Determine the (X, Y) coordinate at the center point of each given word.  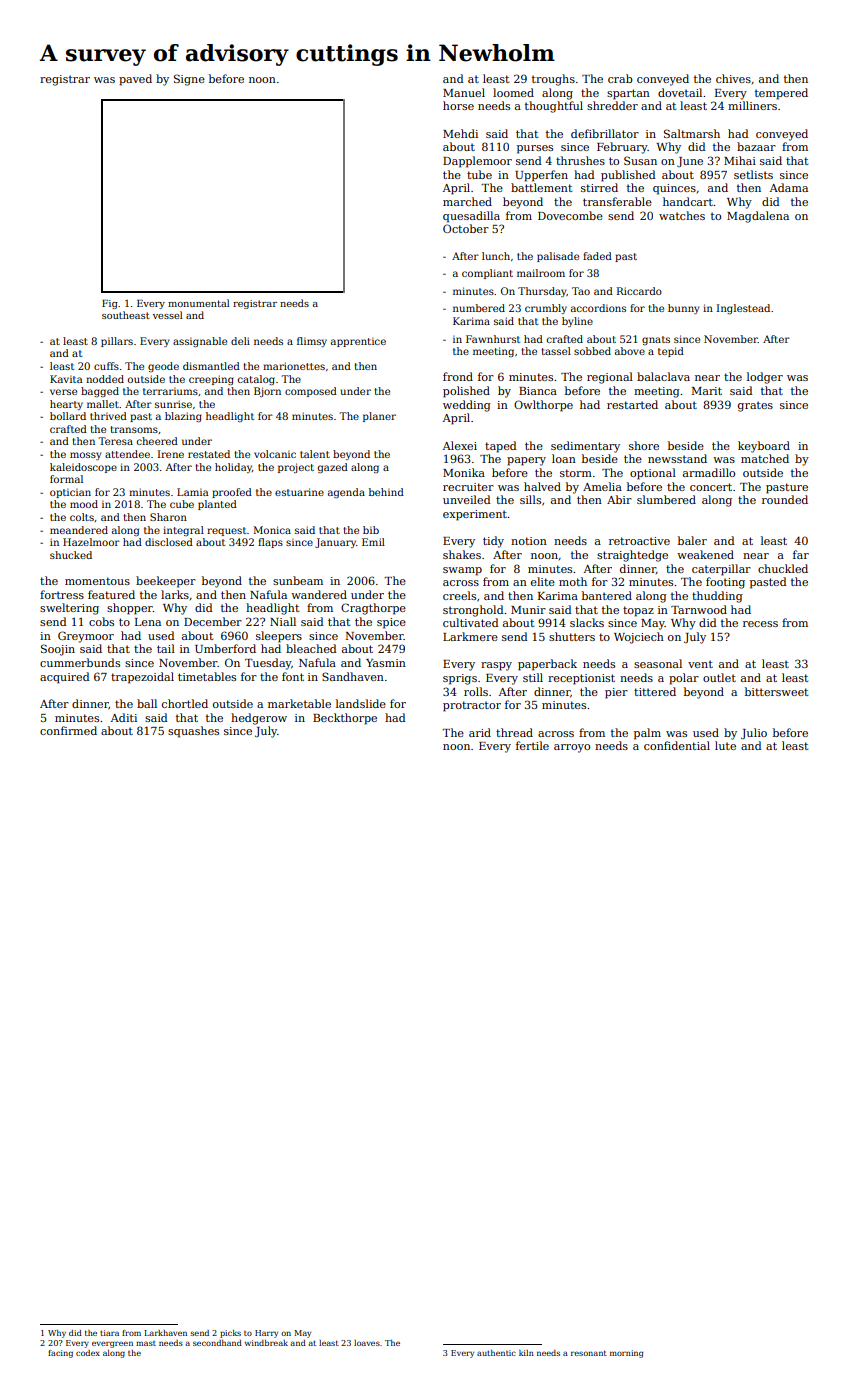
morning (626, 1354)
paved (135, 80)
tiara (109, 1333)
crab (620, 78)
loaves (367, 1343)
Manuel (464, 92)
